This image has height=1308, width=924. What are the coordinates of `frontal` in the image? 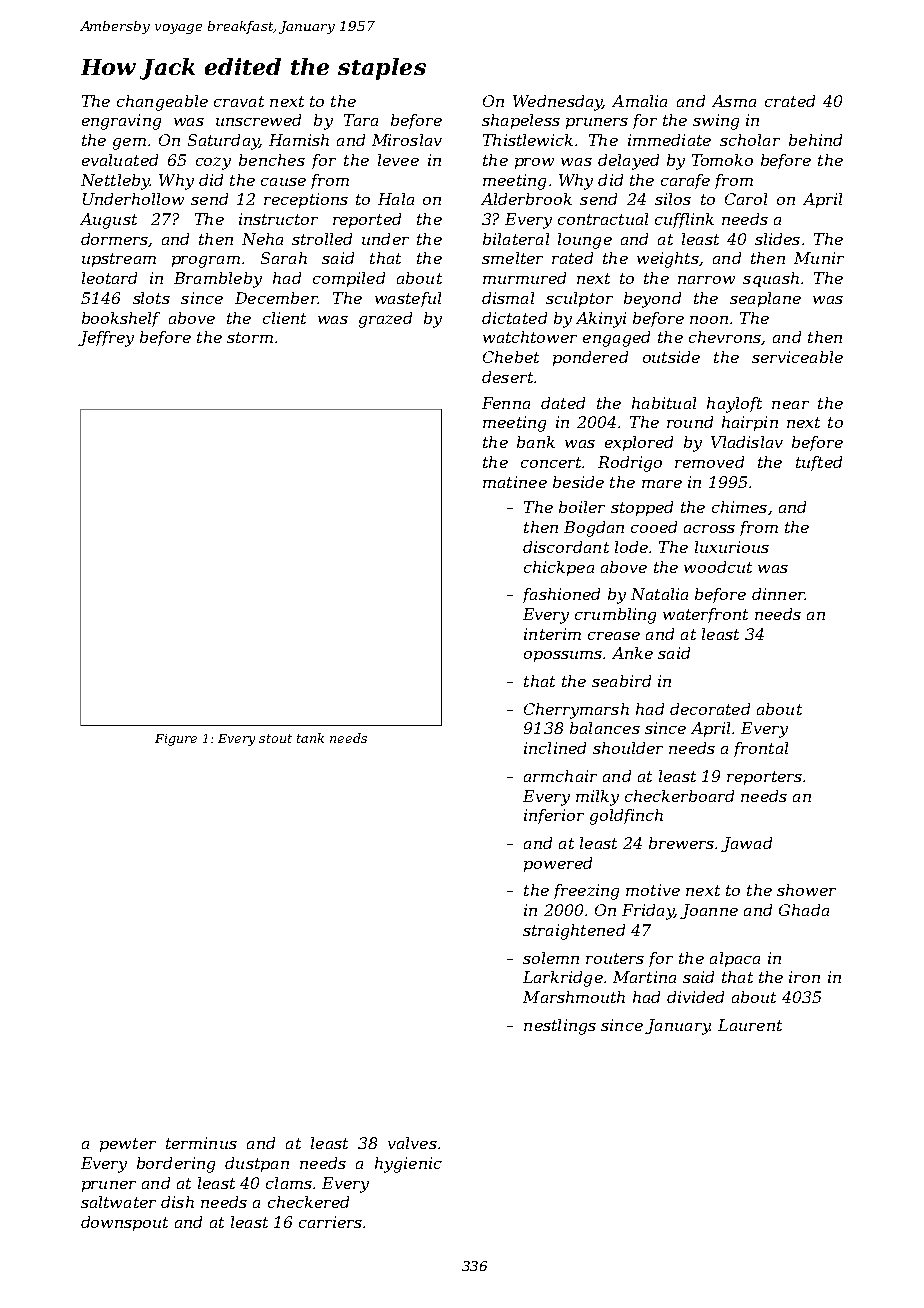 It's located at (761, 749).
